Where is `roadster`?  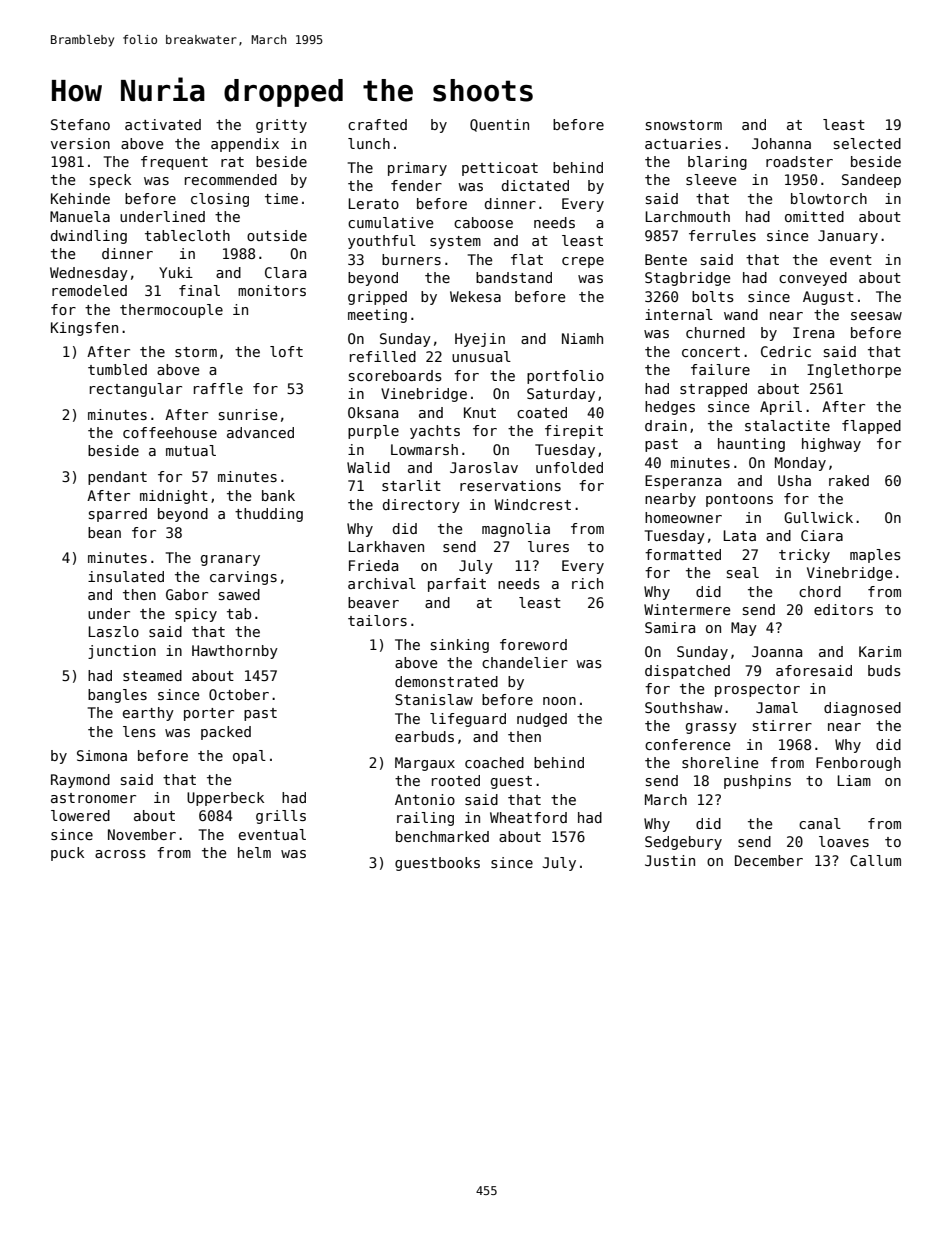
roadster is located at coordinates (799, 161).
